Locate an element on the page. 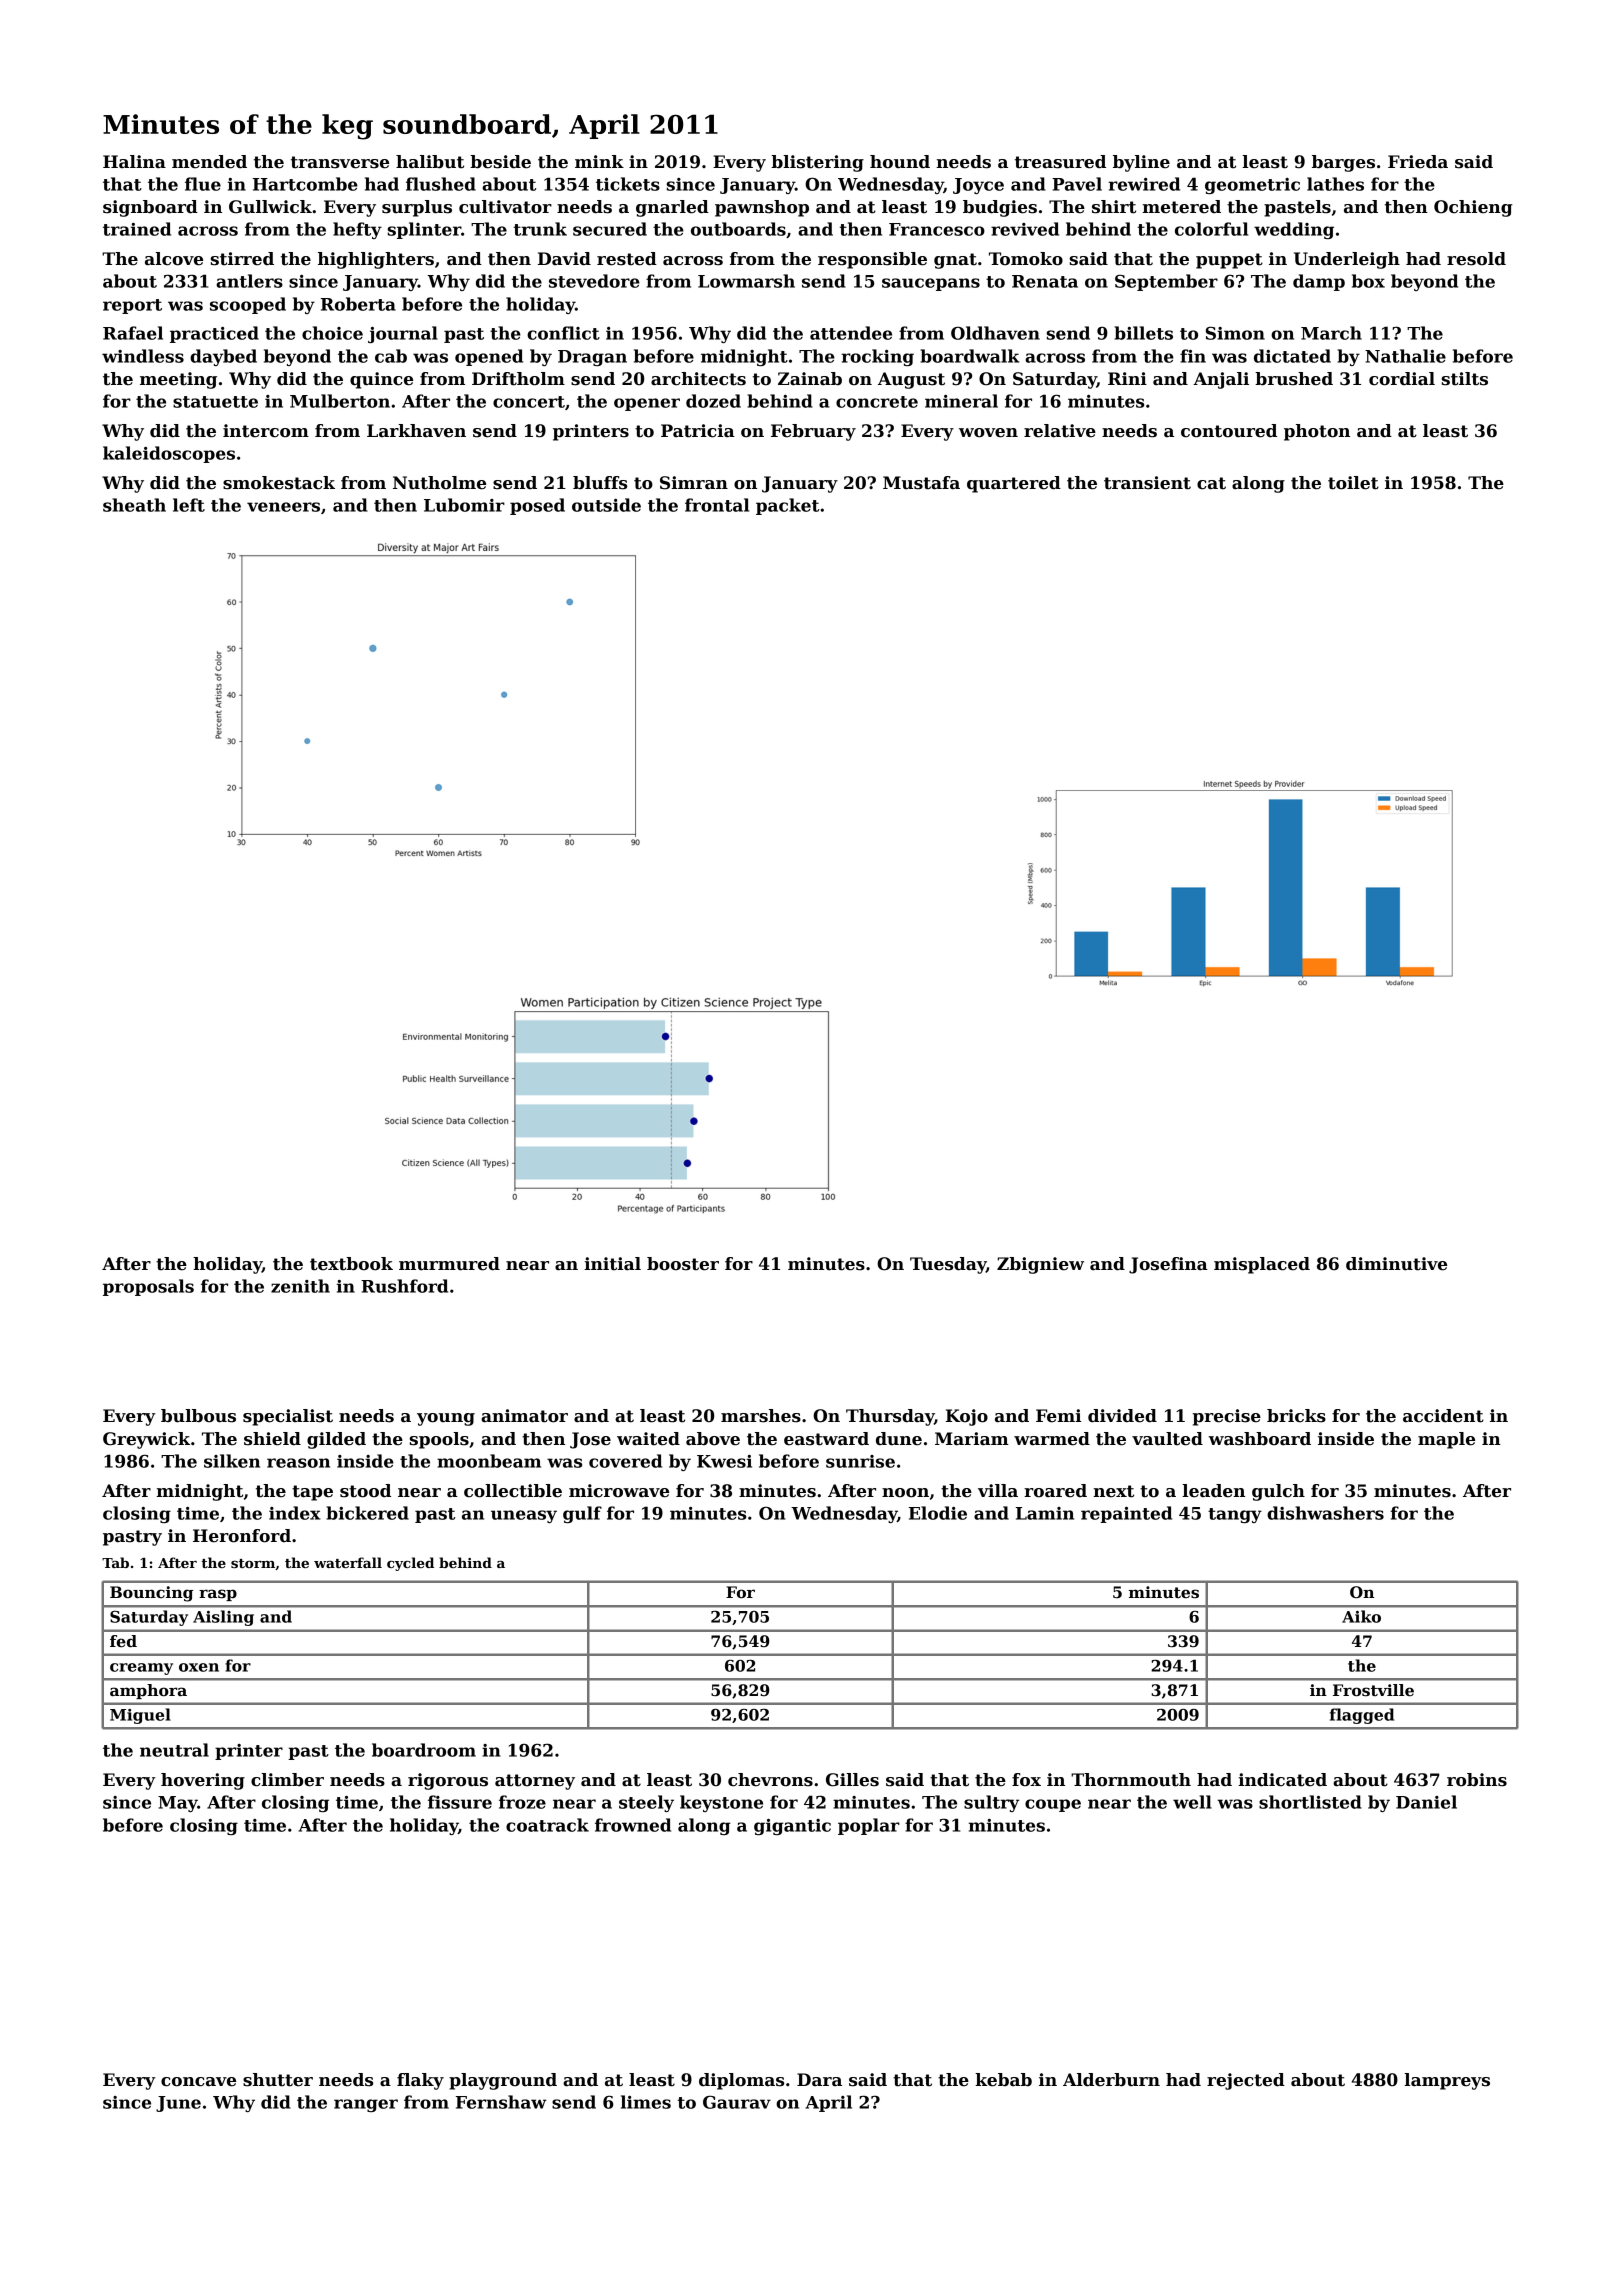  concave is located at coordinates (198, 2082).
